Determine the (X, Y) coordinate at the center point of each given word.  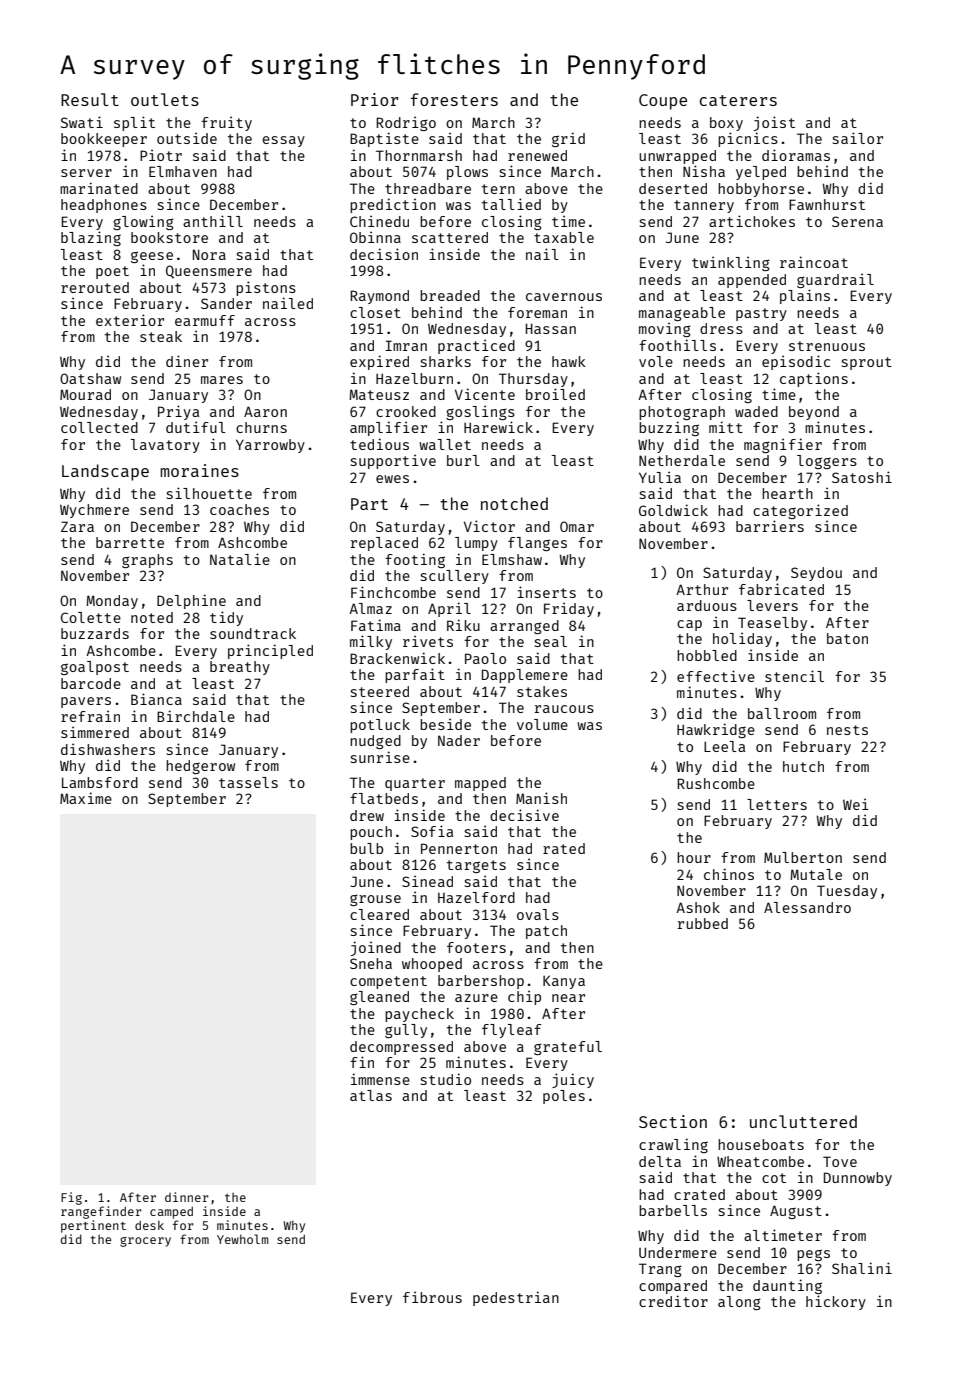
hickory (836, 1302)
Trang (660, 1270)
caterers (738, 100)
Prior (374, 99)
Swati (82, 122)
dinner (187, 1197)
